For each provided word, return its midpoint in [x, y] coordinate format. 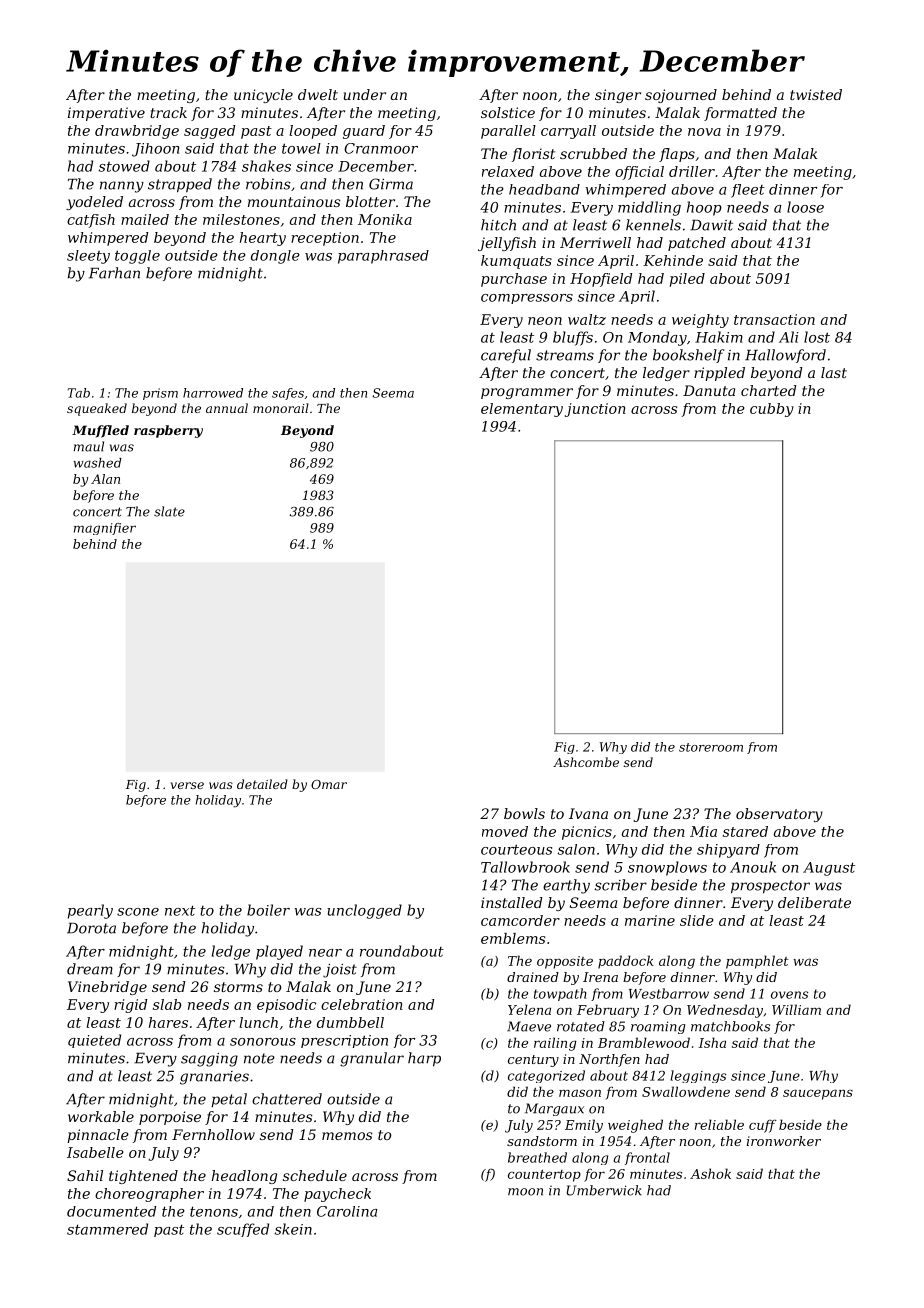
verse [187, 785]
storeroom [711, 747]
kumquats [516, 262]
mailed [145, 219]
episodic [286, 1006]
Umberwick [604, 1190]
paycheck [337, 1195]
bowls [524, 813]
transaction [774, 319]
